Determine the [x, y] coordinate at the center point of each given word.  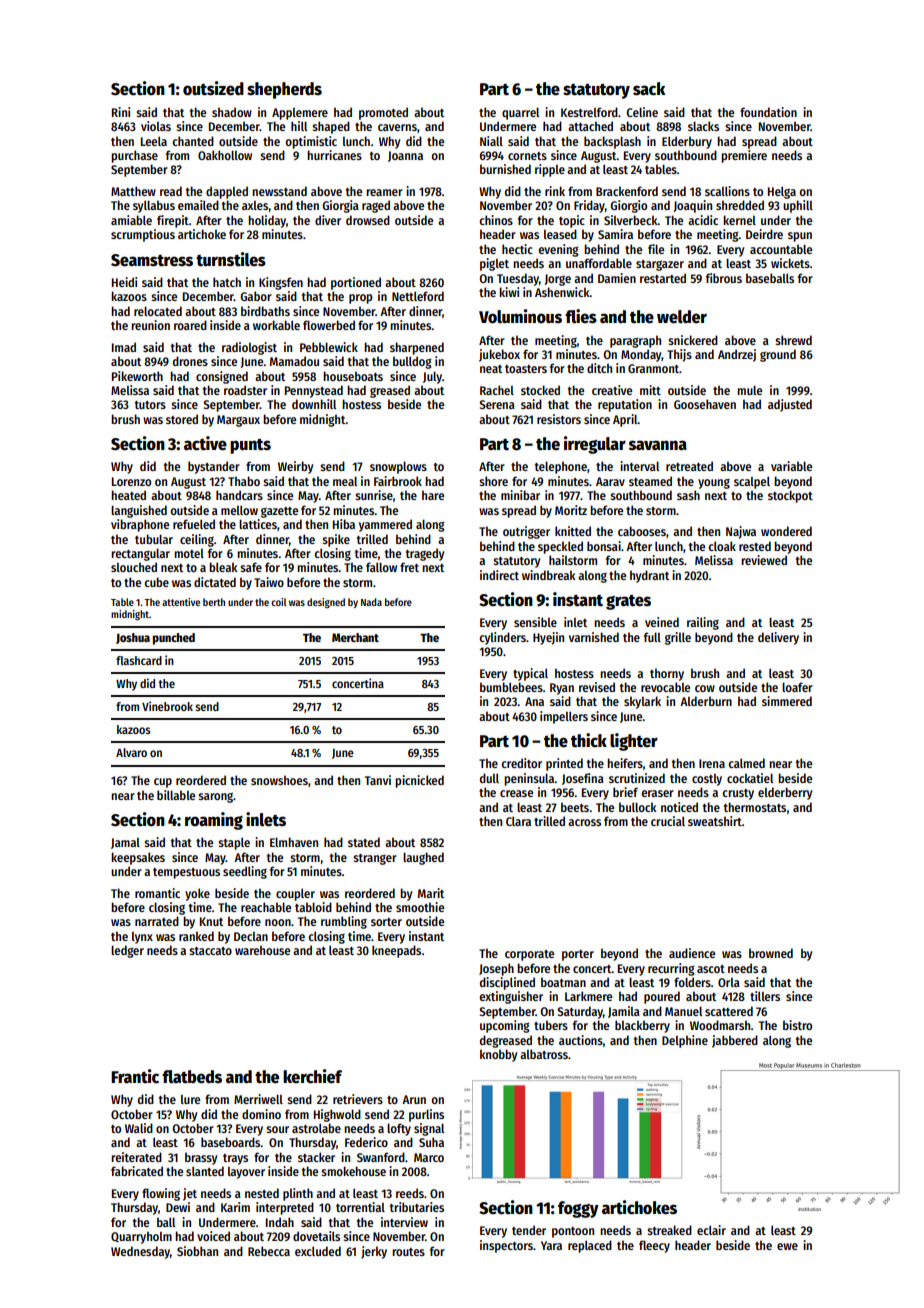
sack [649, 89]
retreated [689, 466]
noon [278, 922]
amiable [131, 220]
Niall [491, 141]
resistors [559, 419]
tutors [150, 405]
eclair [711, 1230]
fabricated [137, 1171]
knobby [498, 1055]
